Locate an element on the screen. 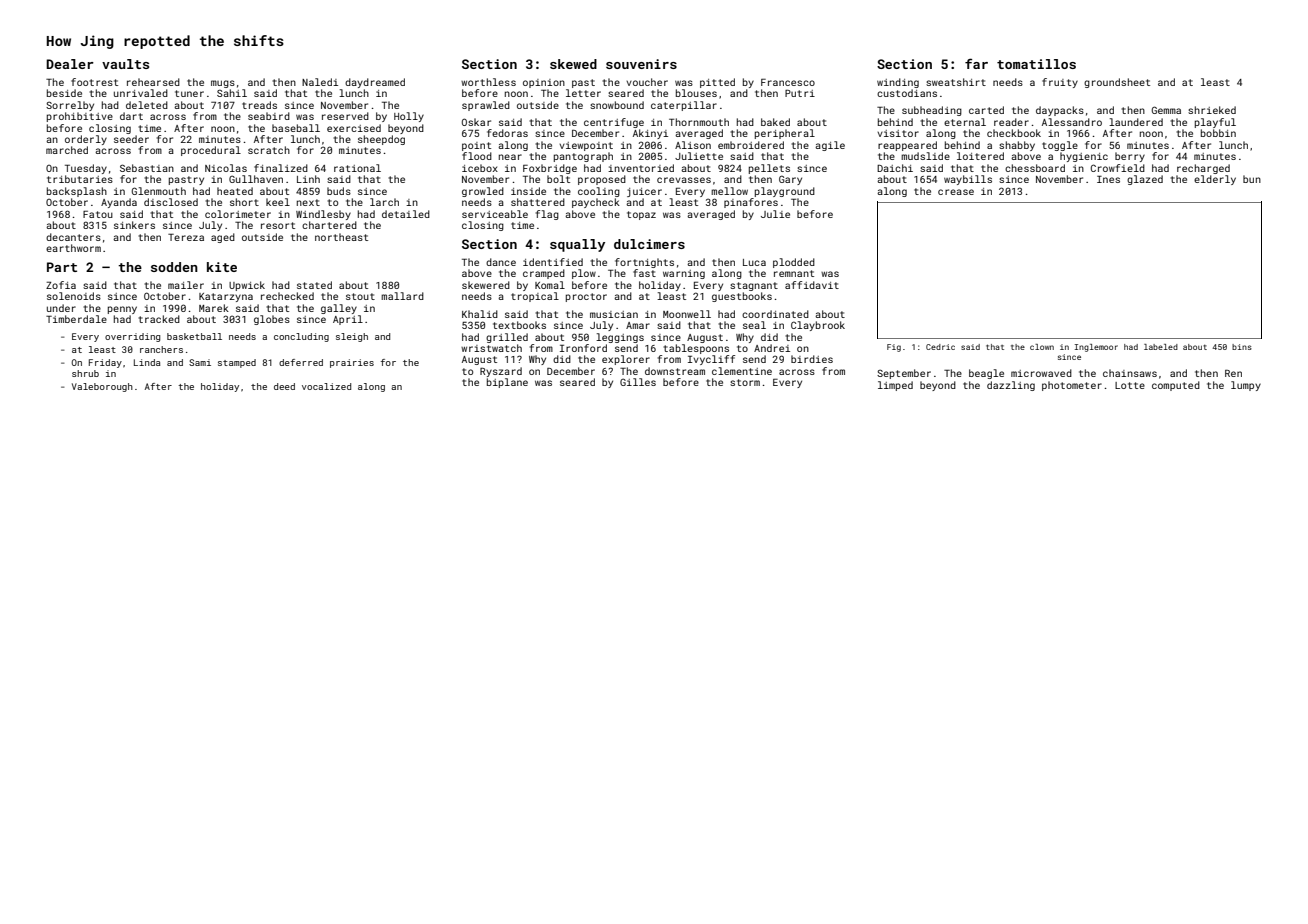  vocalized is located at coordinates (326, 386).
